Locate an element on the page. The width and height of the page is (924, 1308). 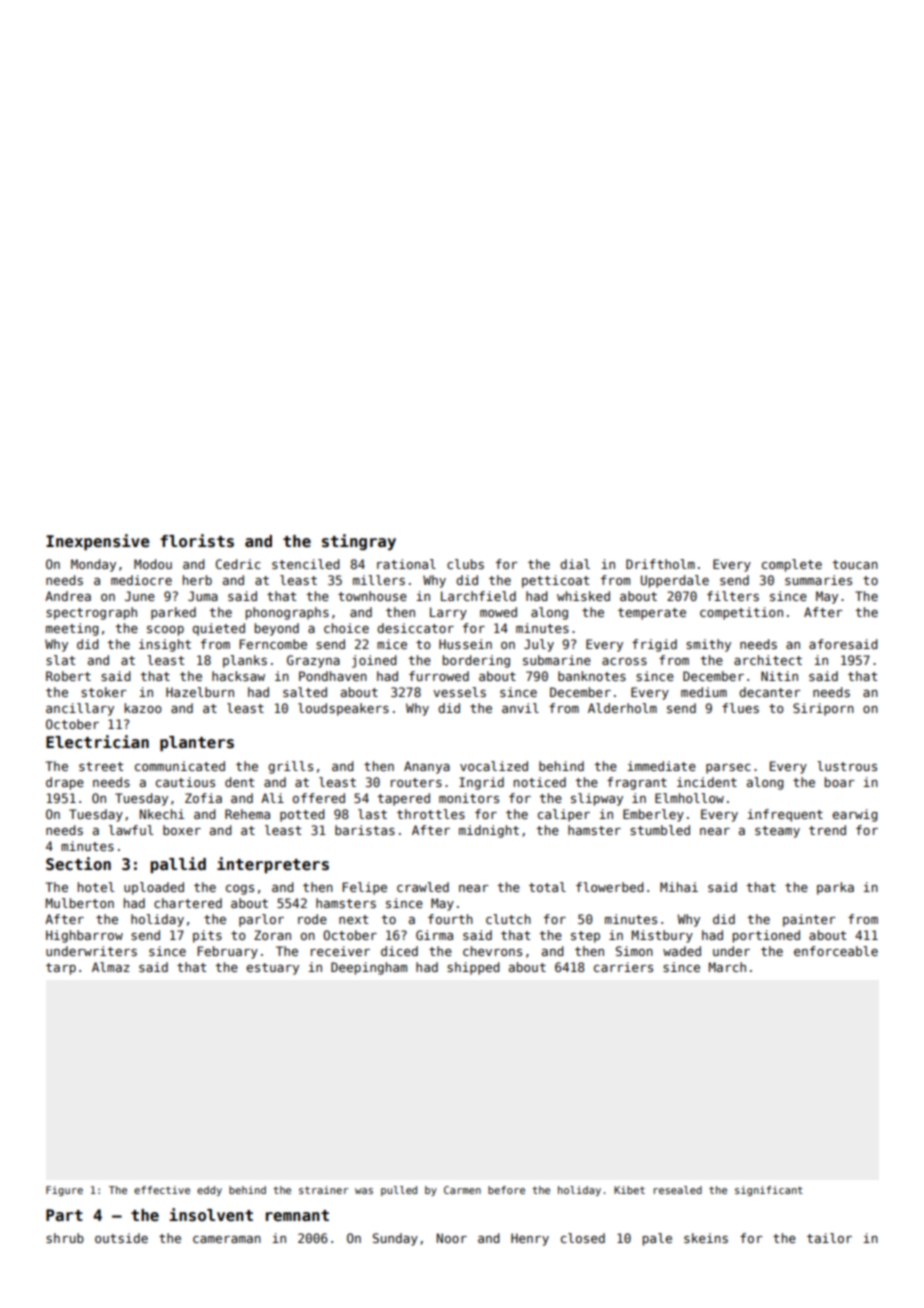
florists is located at coordinates (197, 541).
